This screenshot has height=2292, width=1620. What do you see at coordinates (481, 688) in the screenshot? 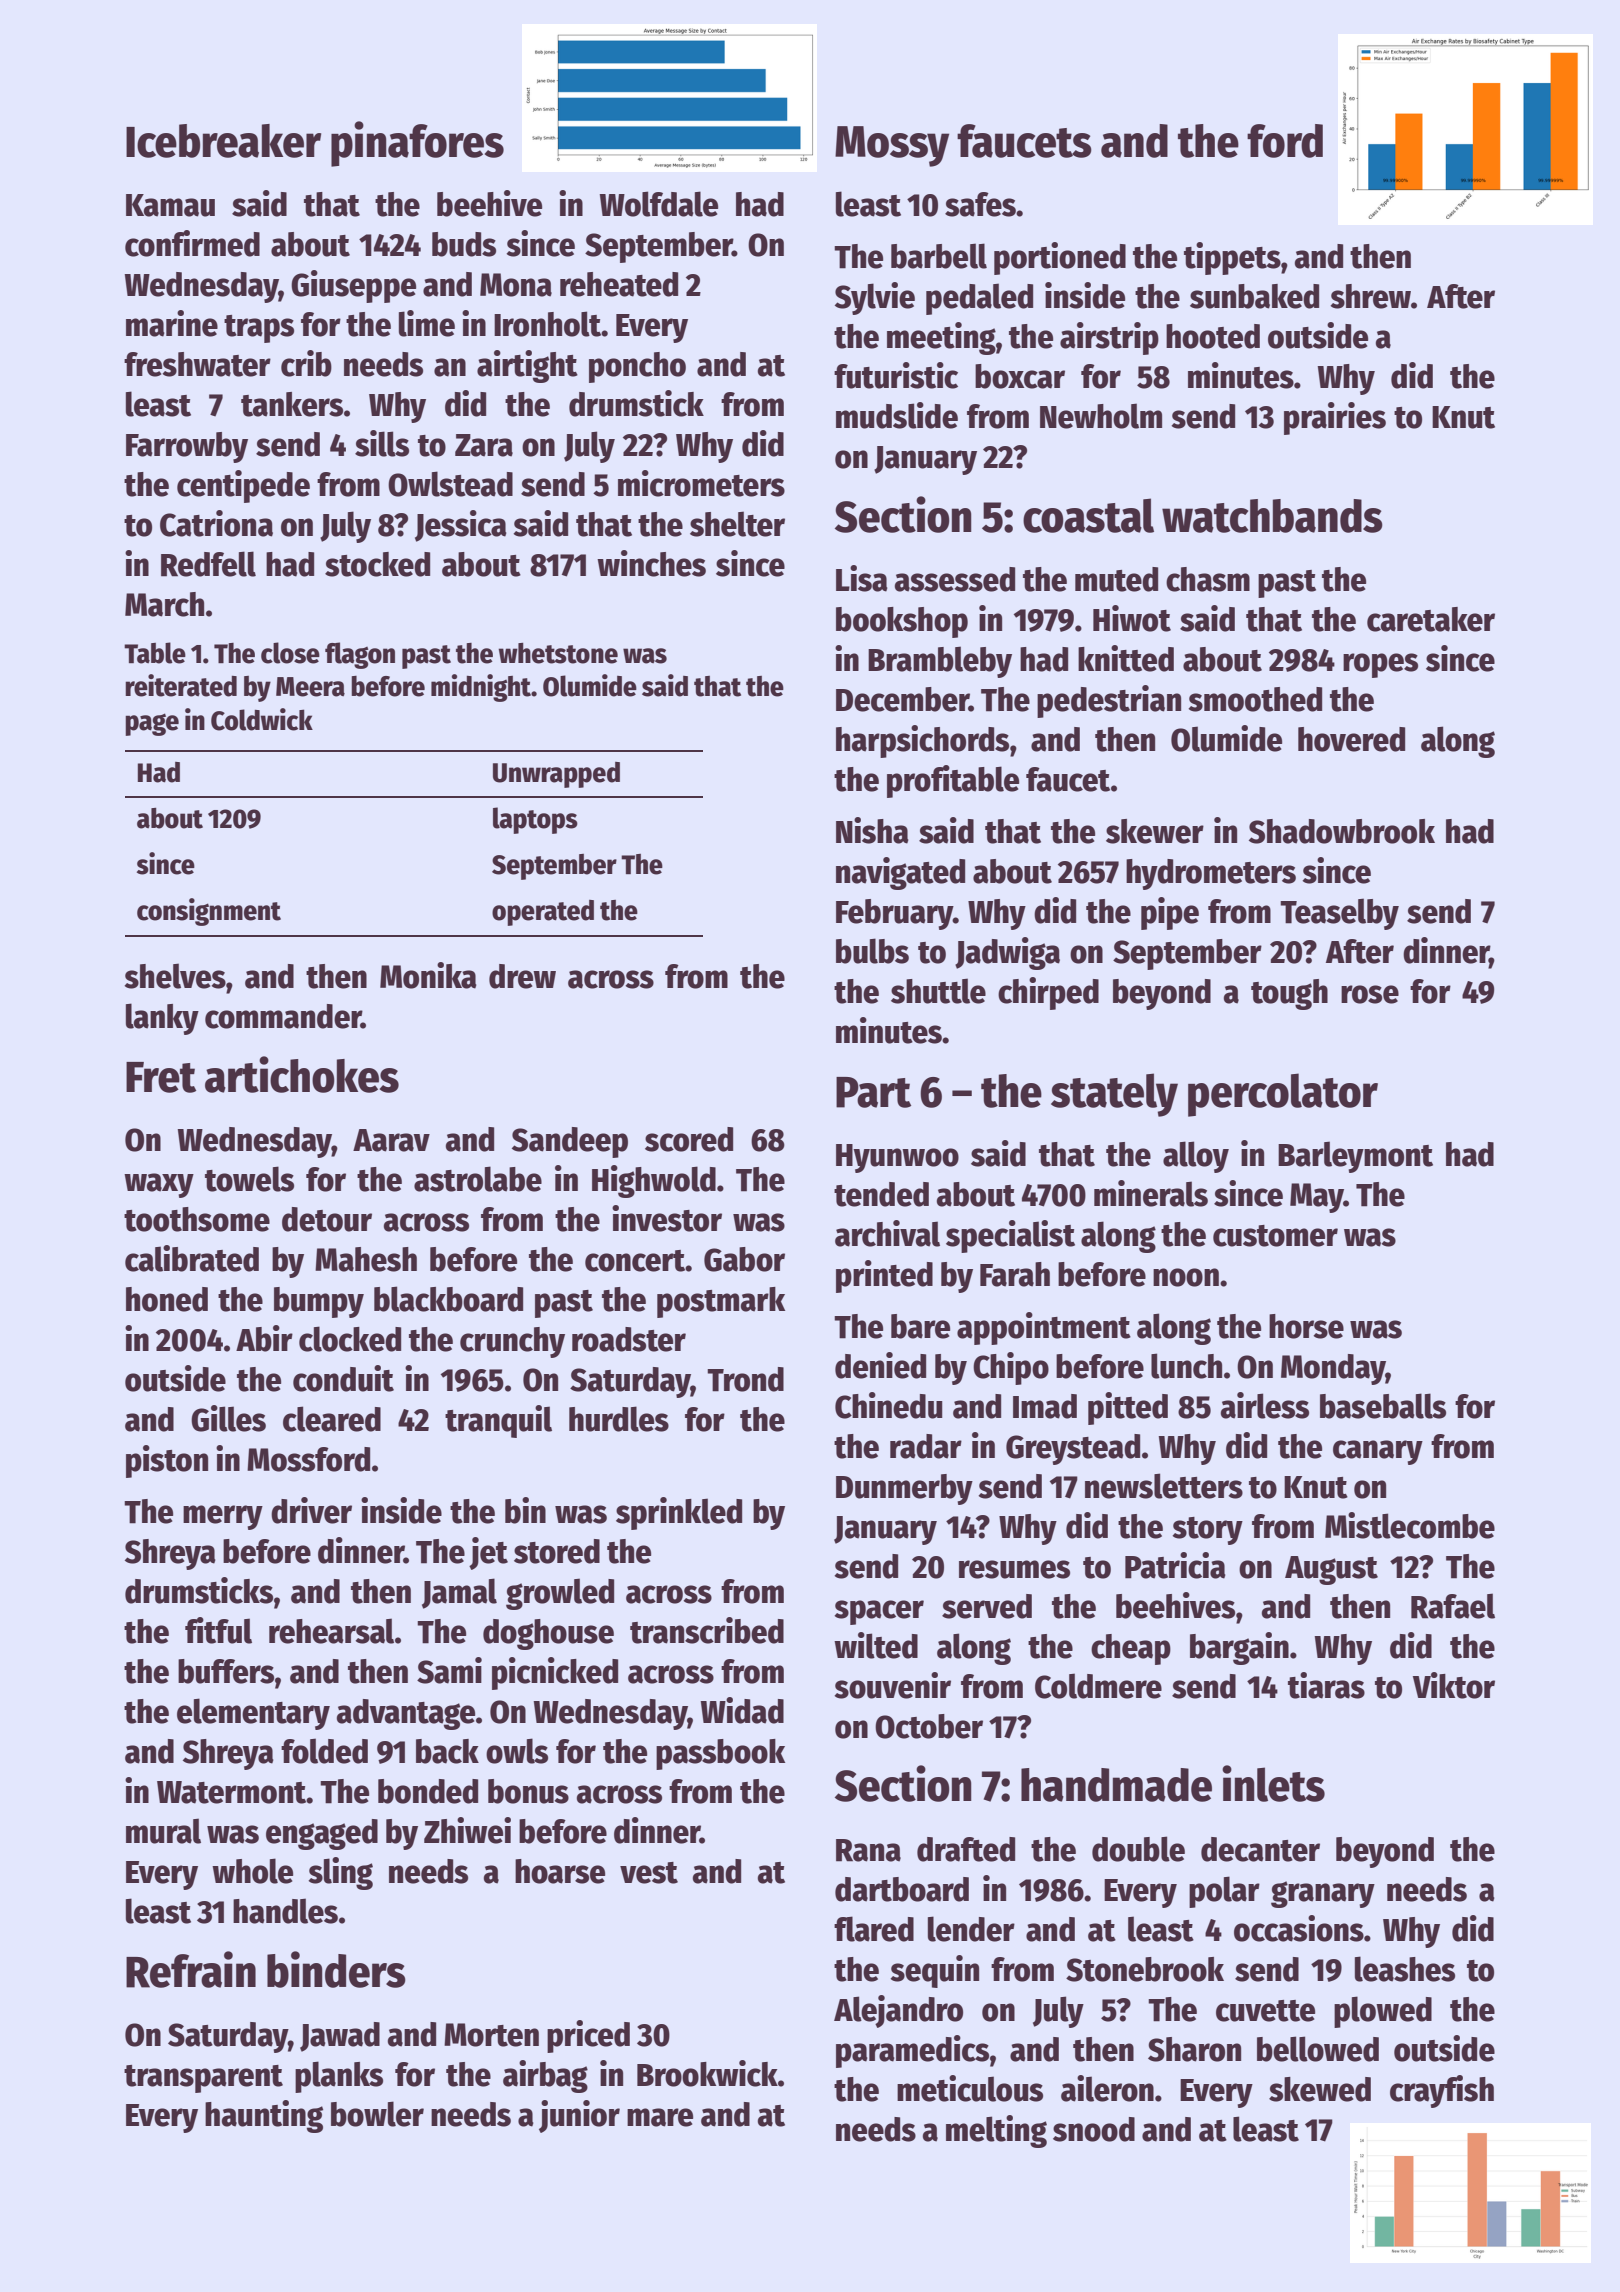
I see `midnight` at bounding box center [481, 688].
